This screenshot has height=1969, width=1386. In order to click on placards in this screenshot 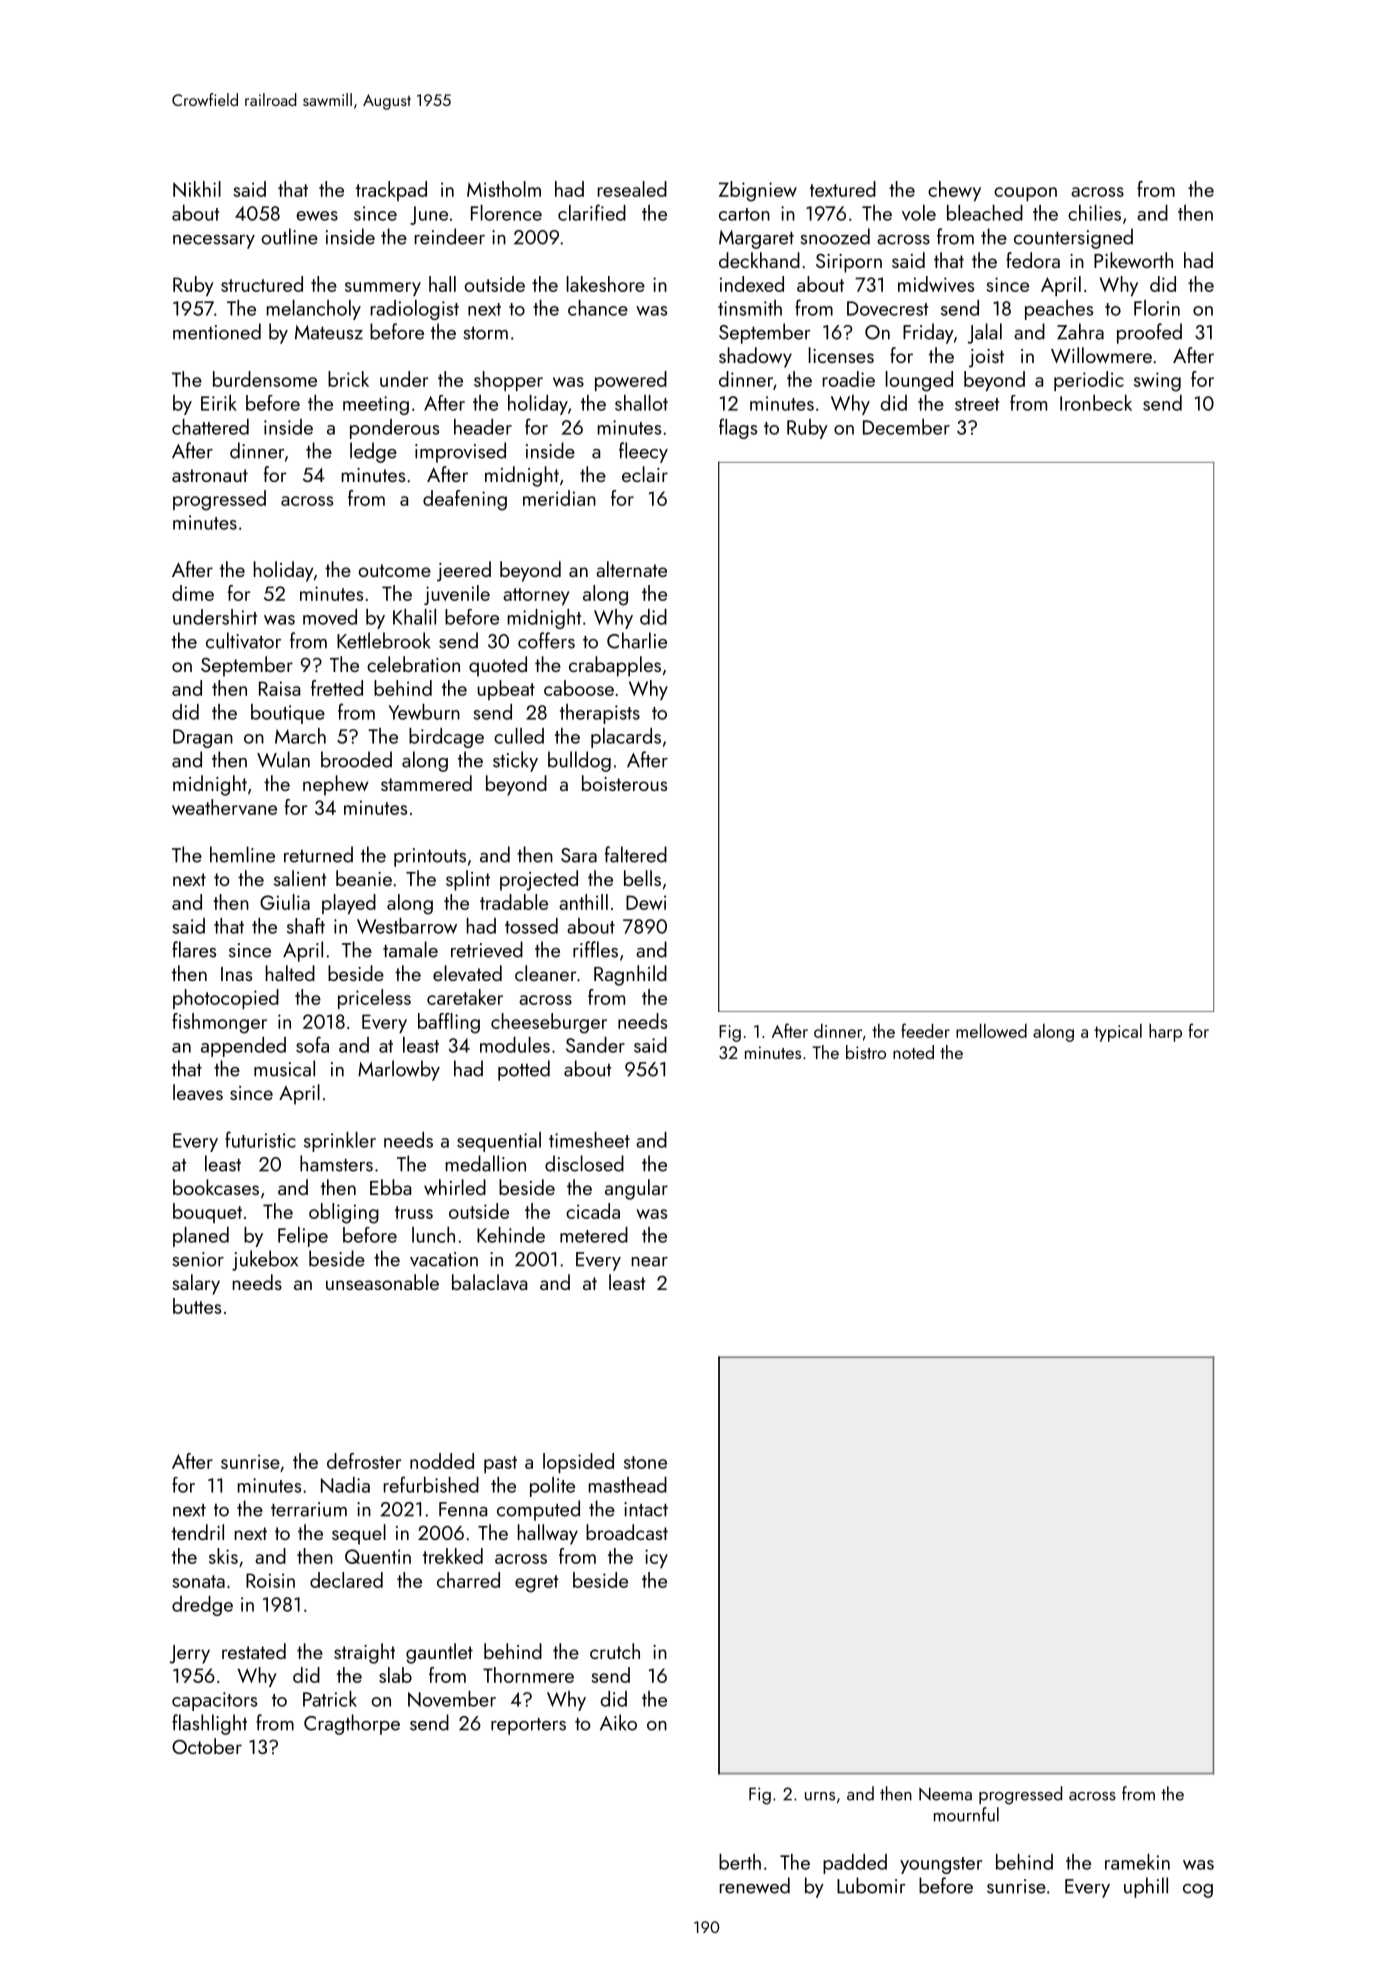, I will do `click(626, 738)`.
